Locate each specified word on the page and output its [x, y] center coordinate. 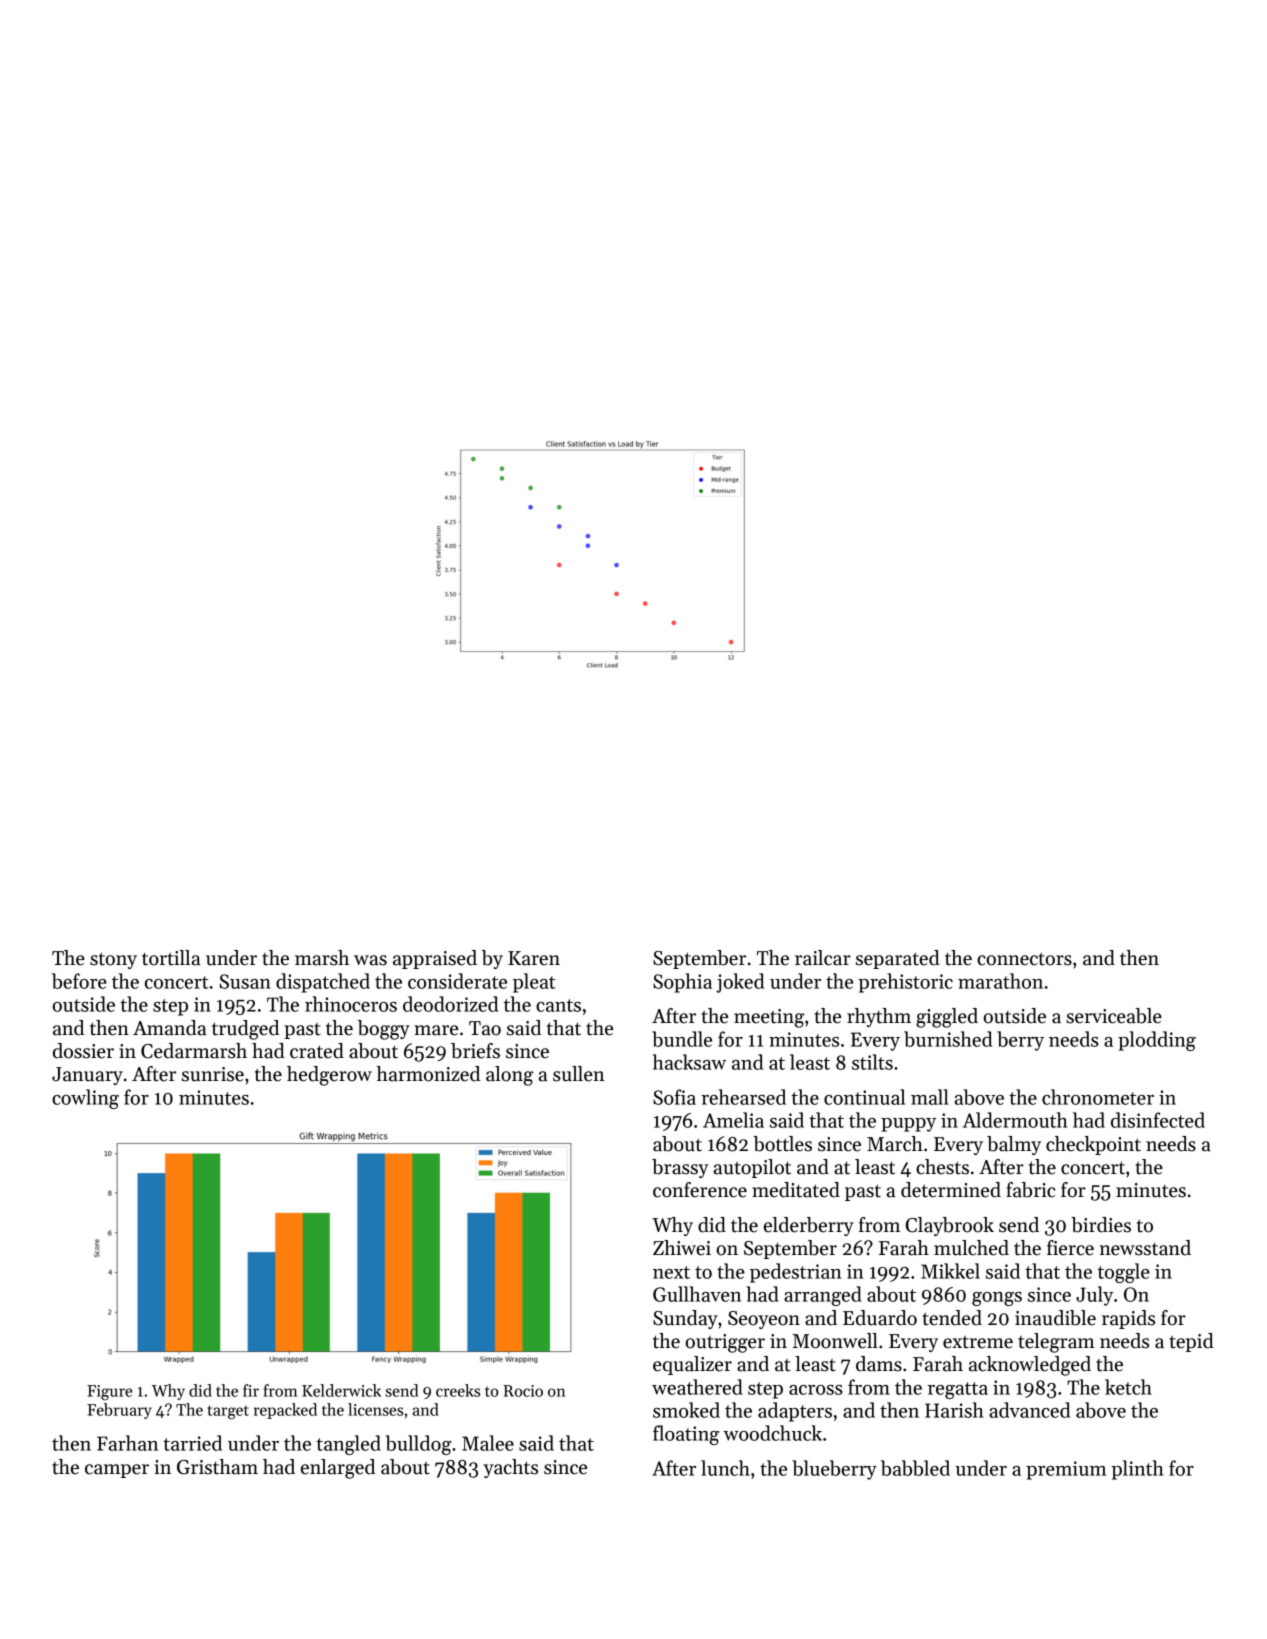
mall [930, 1097]
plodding [1157, 1041]
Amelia [733, 1120]
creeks [458, 1390]
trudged [245, 1030]
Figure [109, 1393]
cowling [85, 1099]
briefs [475, 1051]
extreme [978, 1342]
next [671, 1272]
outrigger [725, 1343]
